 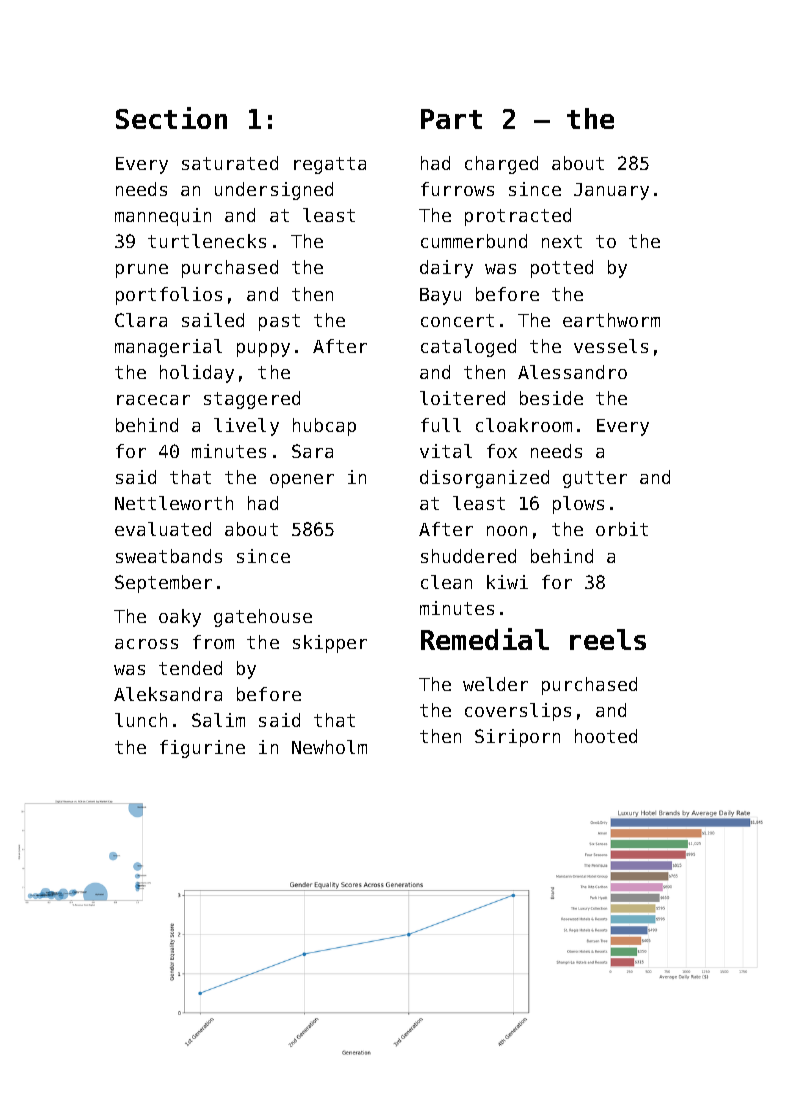 What do you see at coordinates (501, 165) in the screenshot?
I see `charged` at bounding box center [501, 165].
